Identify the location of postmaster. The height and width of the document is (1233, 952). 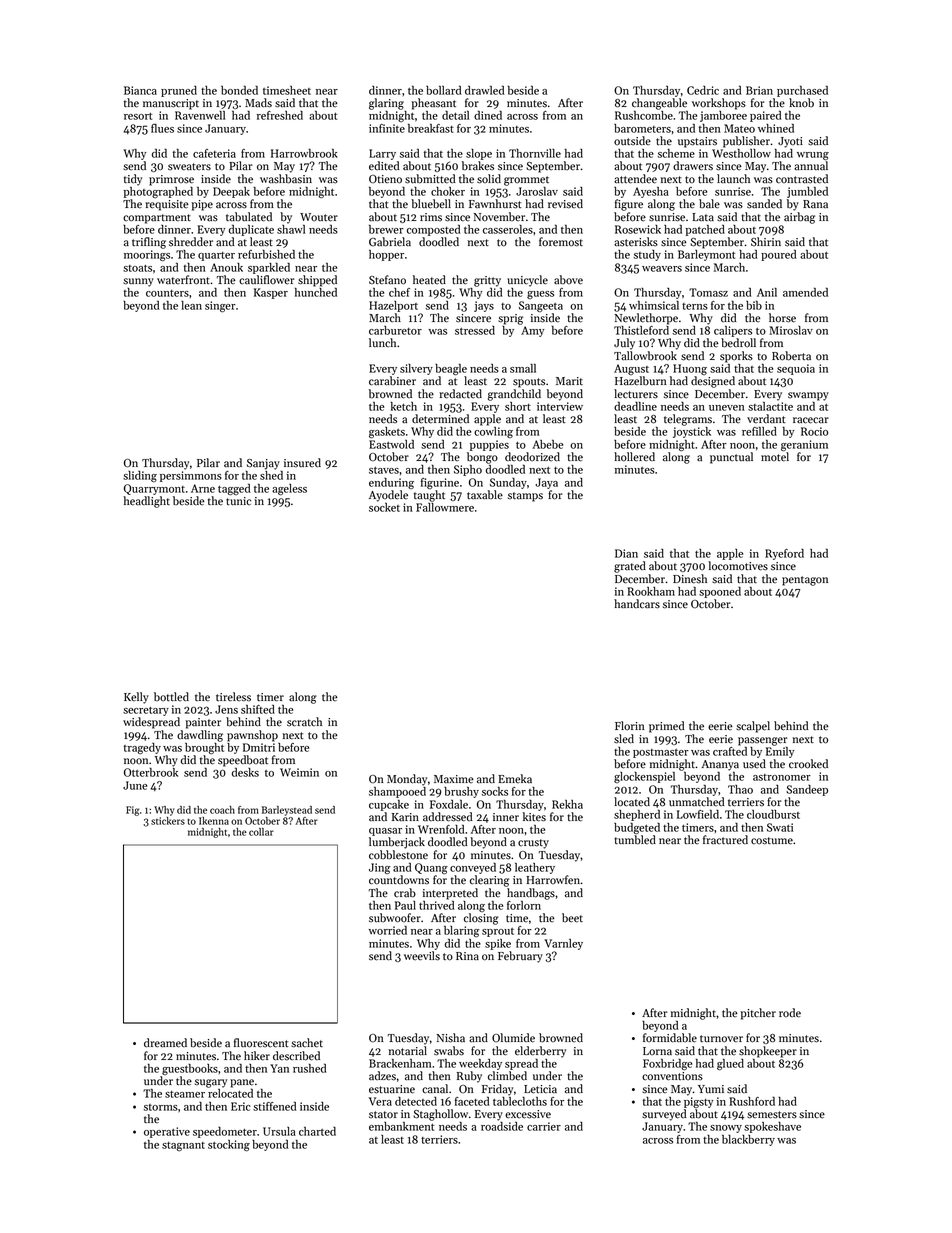
(661, 753).
